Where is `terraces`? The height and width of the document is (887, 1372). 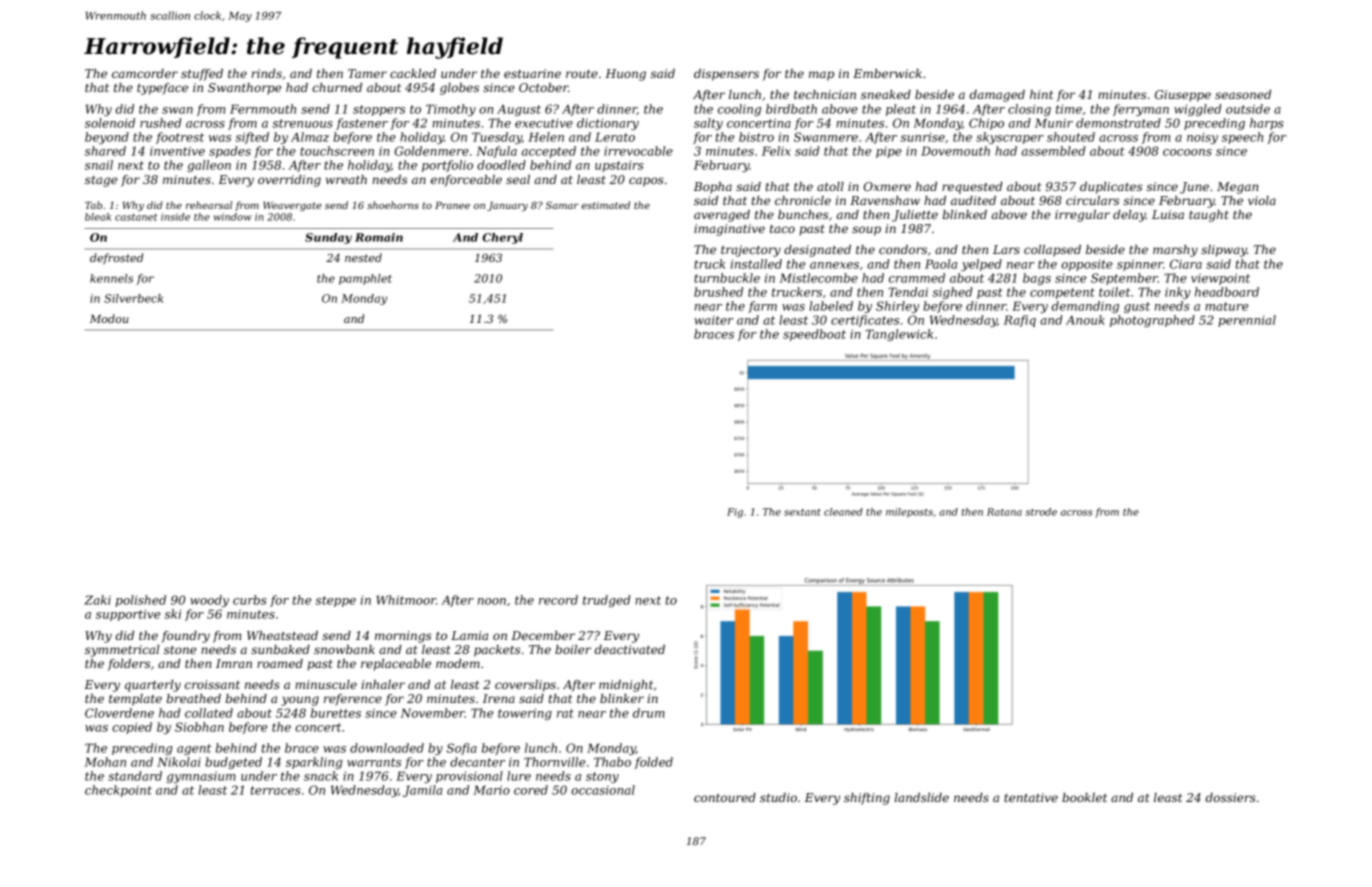
terraces is located at coordinates (276, 790).
